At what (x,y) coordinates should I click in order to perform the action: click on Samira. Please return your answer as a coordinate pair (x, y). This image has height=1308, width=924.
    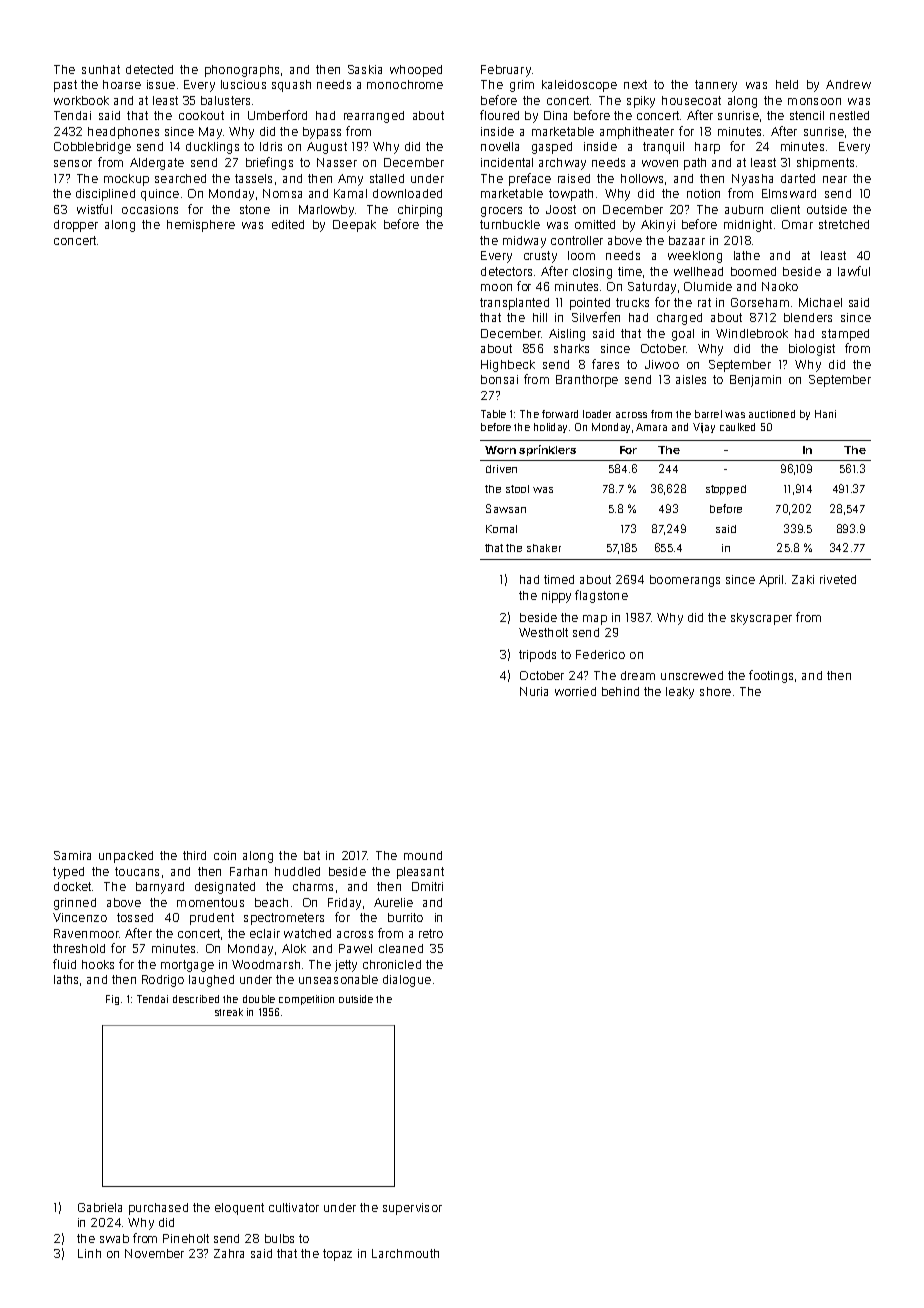
    Looking at the image, I should click on (72, 855).
